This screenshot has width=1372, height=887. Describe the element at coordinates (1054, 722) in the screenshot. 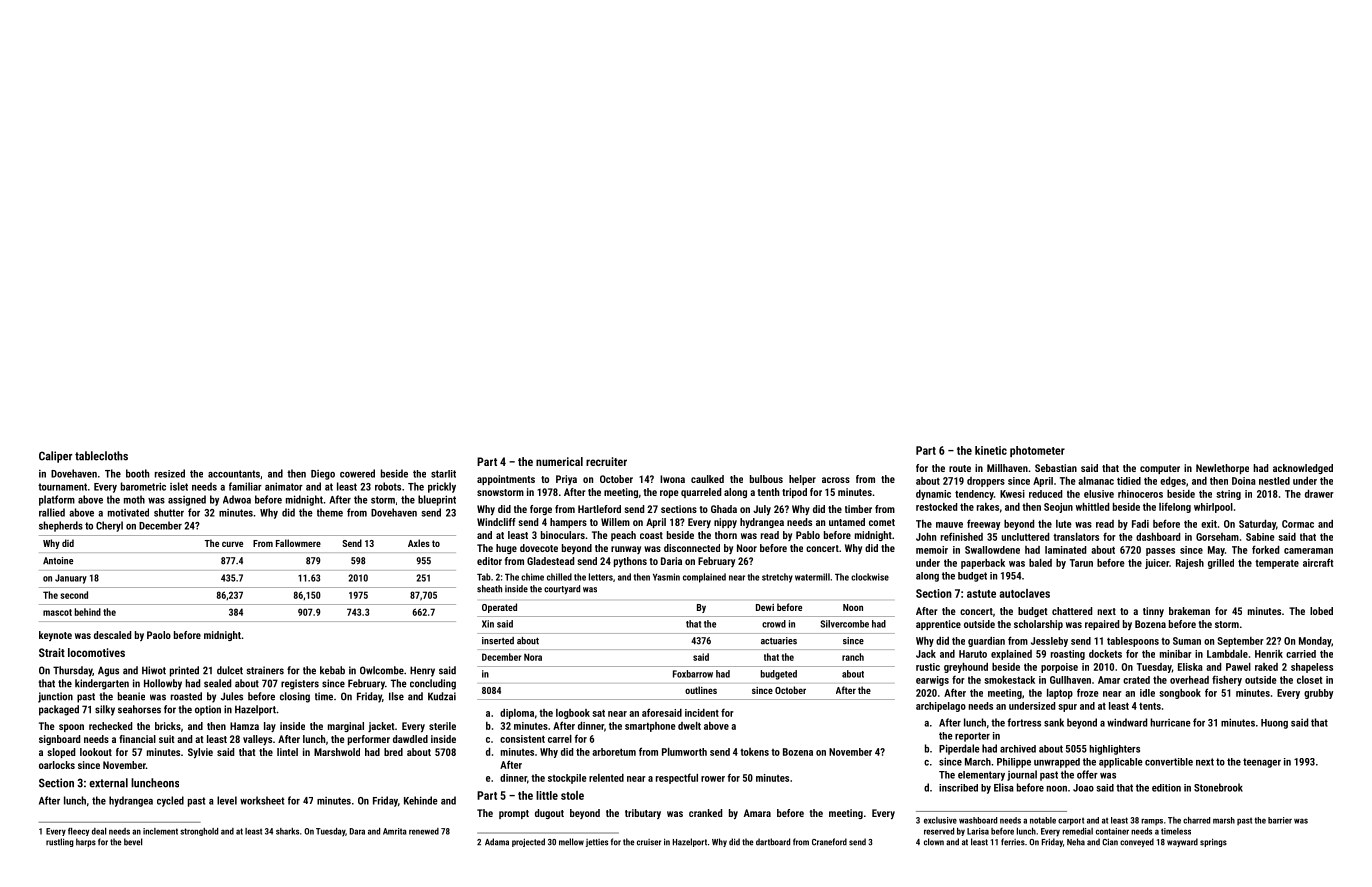

I see `sank` at that location.
